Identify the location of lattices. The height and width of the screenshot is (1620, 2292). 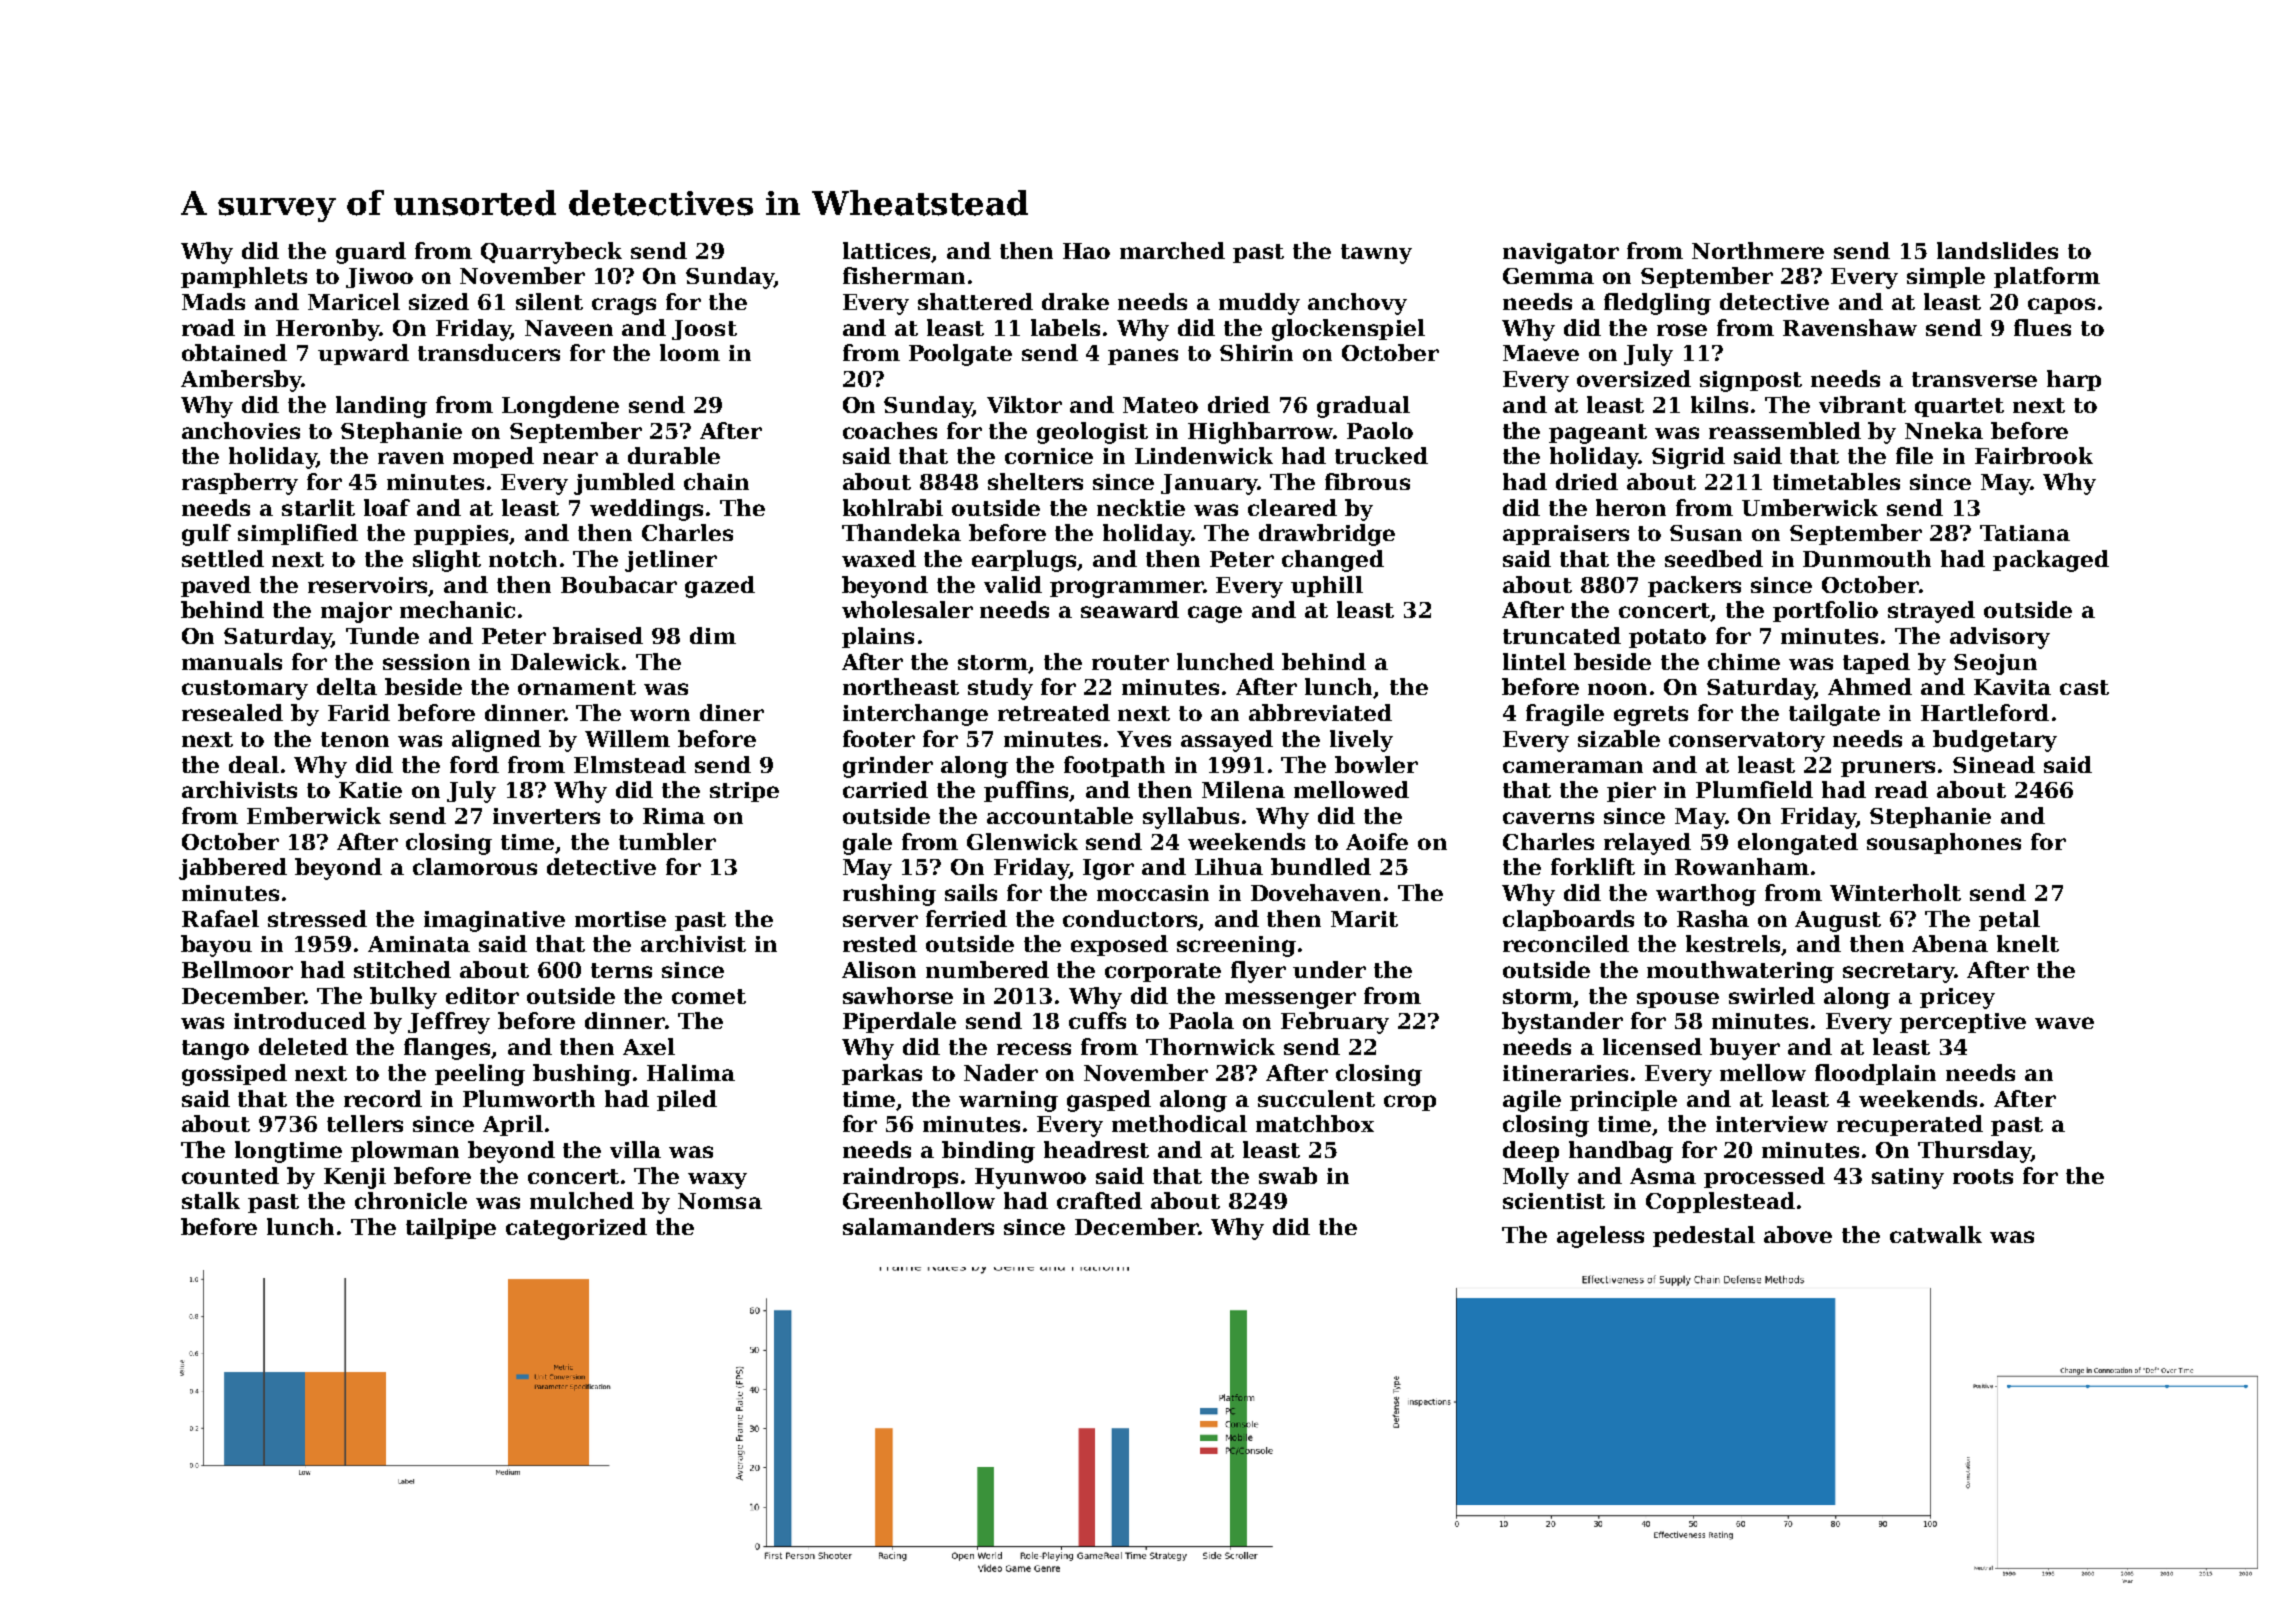
(886, 250).
